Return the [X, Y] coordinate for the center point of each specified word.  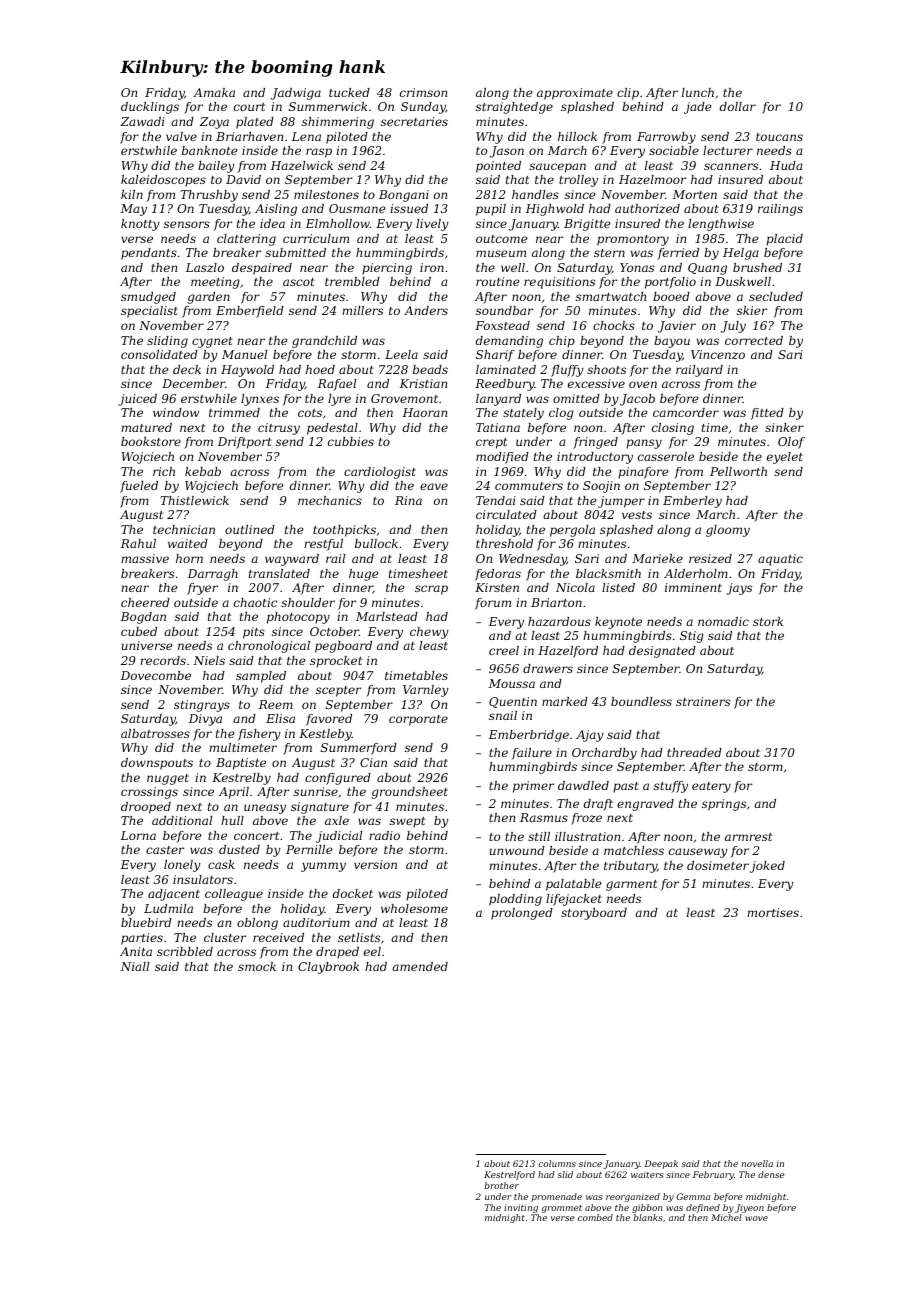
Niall [134, 966]
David [243, 179]
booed [671, 296]
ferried [678, 254]
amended [420, 966]
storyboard [594, 914]
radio [384, 835]
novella [757, 1163]
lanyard [498, 400]
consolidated [159, 354]
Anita [136, 951]
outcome [502, 239]
